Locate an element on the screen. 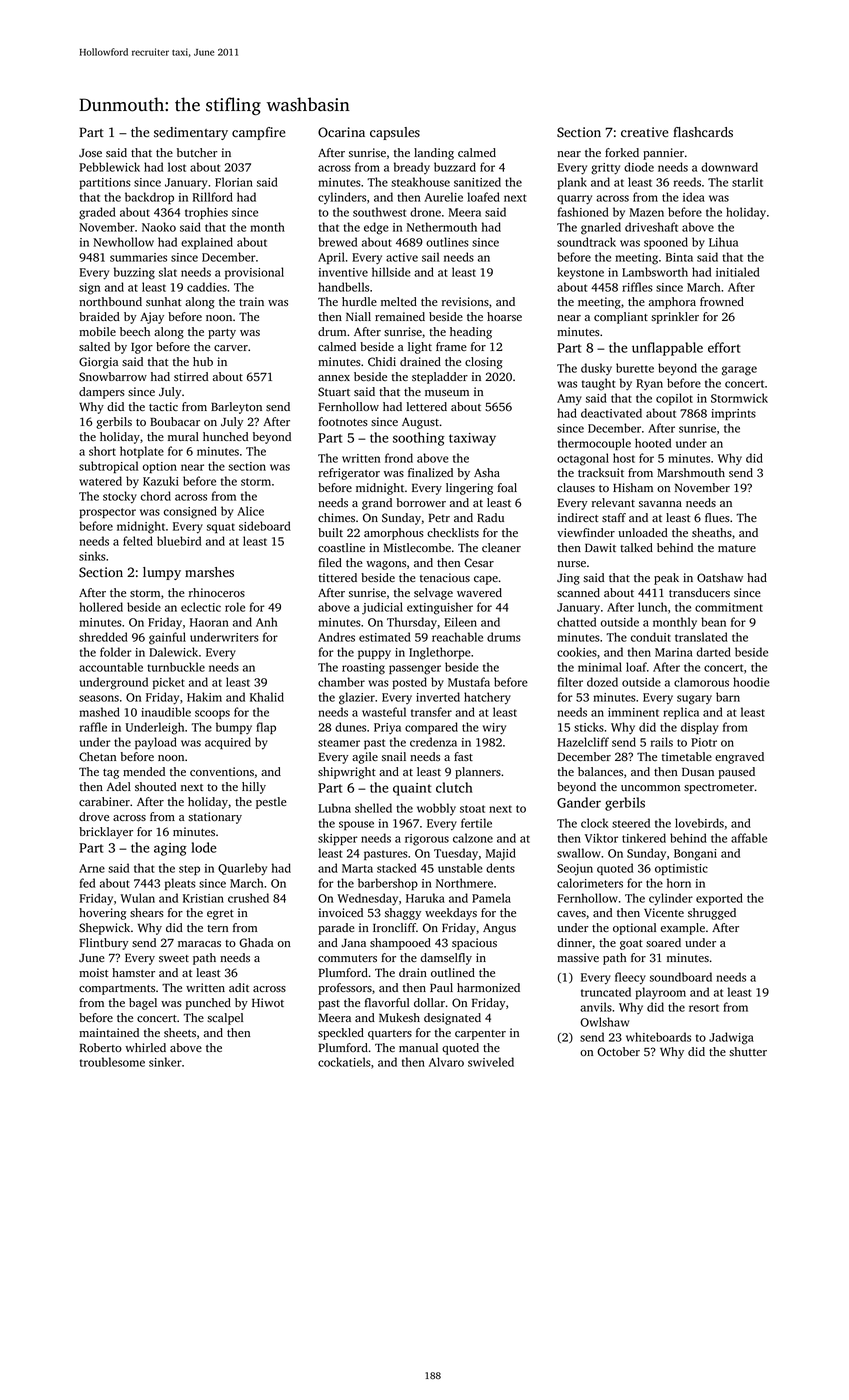 The image size is (849, 1400). capsules is located at coordinates (395, 133).
